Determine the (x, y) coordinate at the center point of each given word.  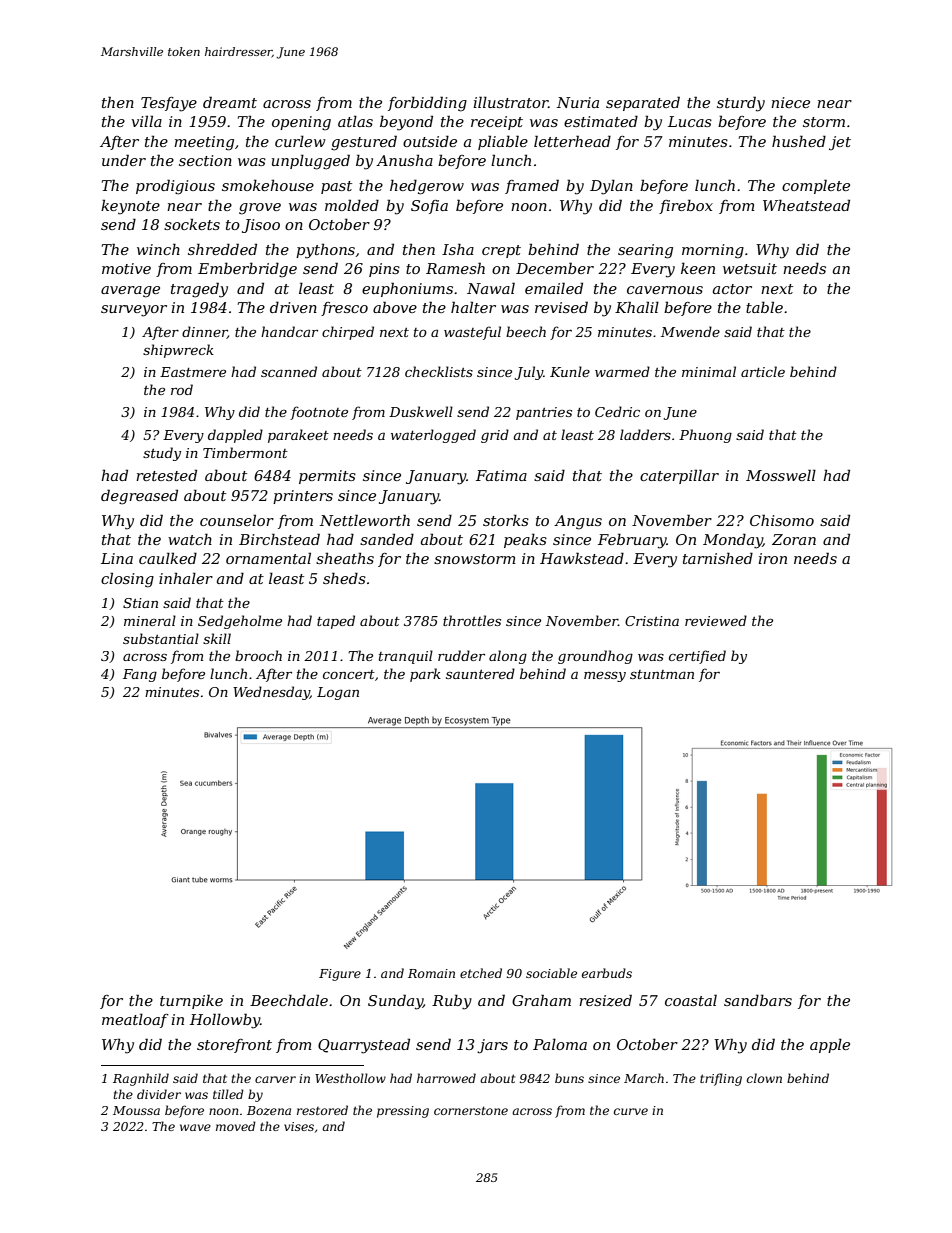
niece (790, 102)
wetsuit (750, 268)
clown (764, 1078)
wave (195, 1127)
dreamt (230, 102)
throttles (472, 620)
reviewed (716, 620)
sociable (551, 973)
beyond (406, 123)
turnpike (191, 1001)
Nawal (491, 288)
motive (126, 268)
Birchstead (279, 539)
